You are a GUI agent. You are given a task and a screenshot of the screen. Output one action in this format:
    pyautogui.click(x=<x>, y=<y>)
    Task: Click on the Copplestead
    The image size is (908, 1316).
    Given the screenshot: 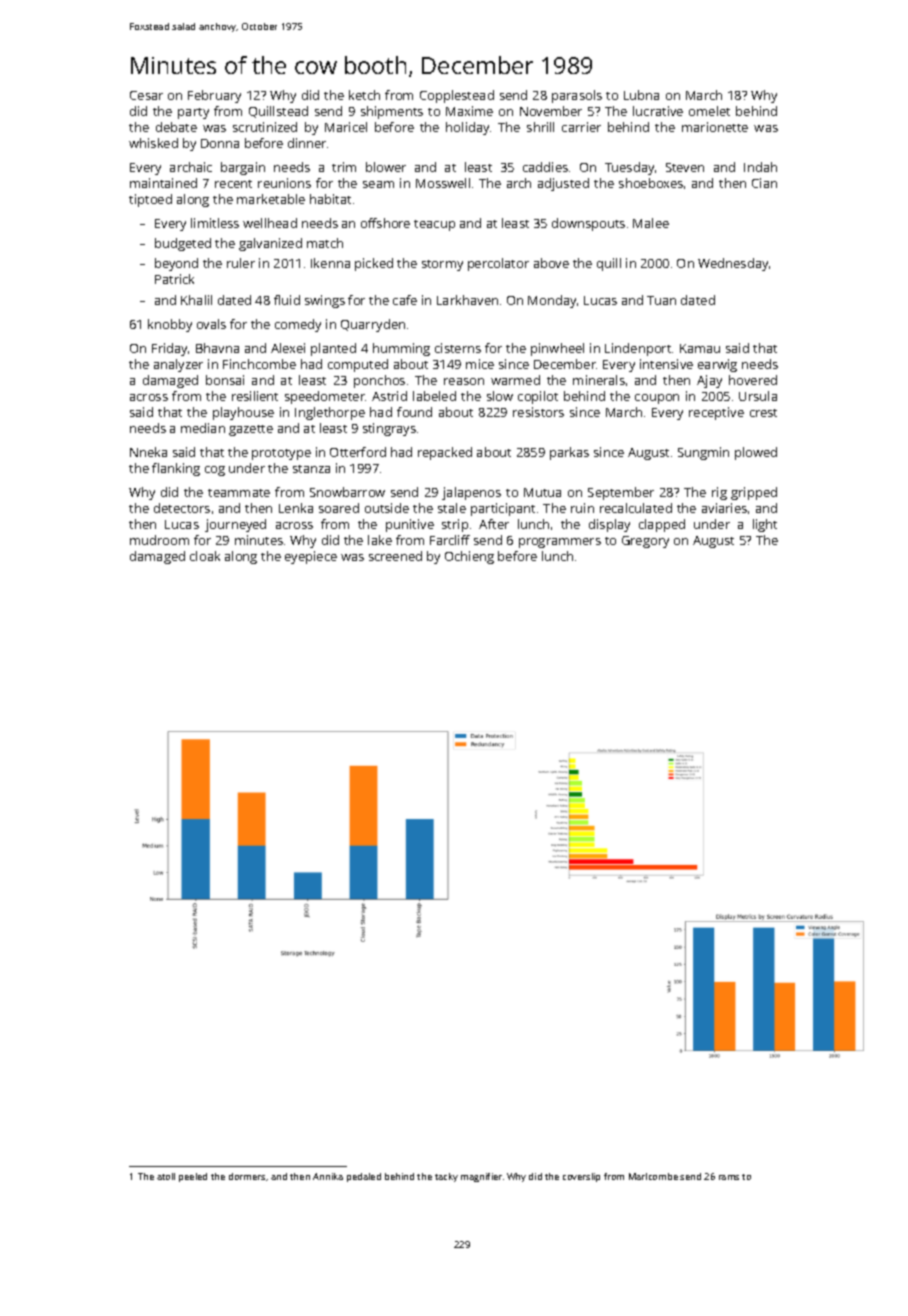 What is the action you would take?
    pyautogui.click(x=457, y=96)
